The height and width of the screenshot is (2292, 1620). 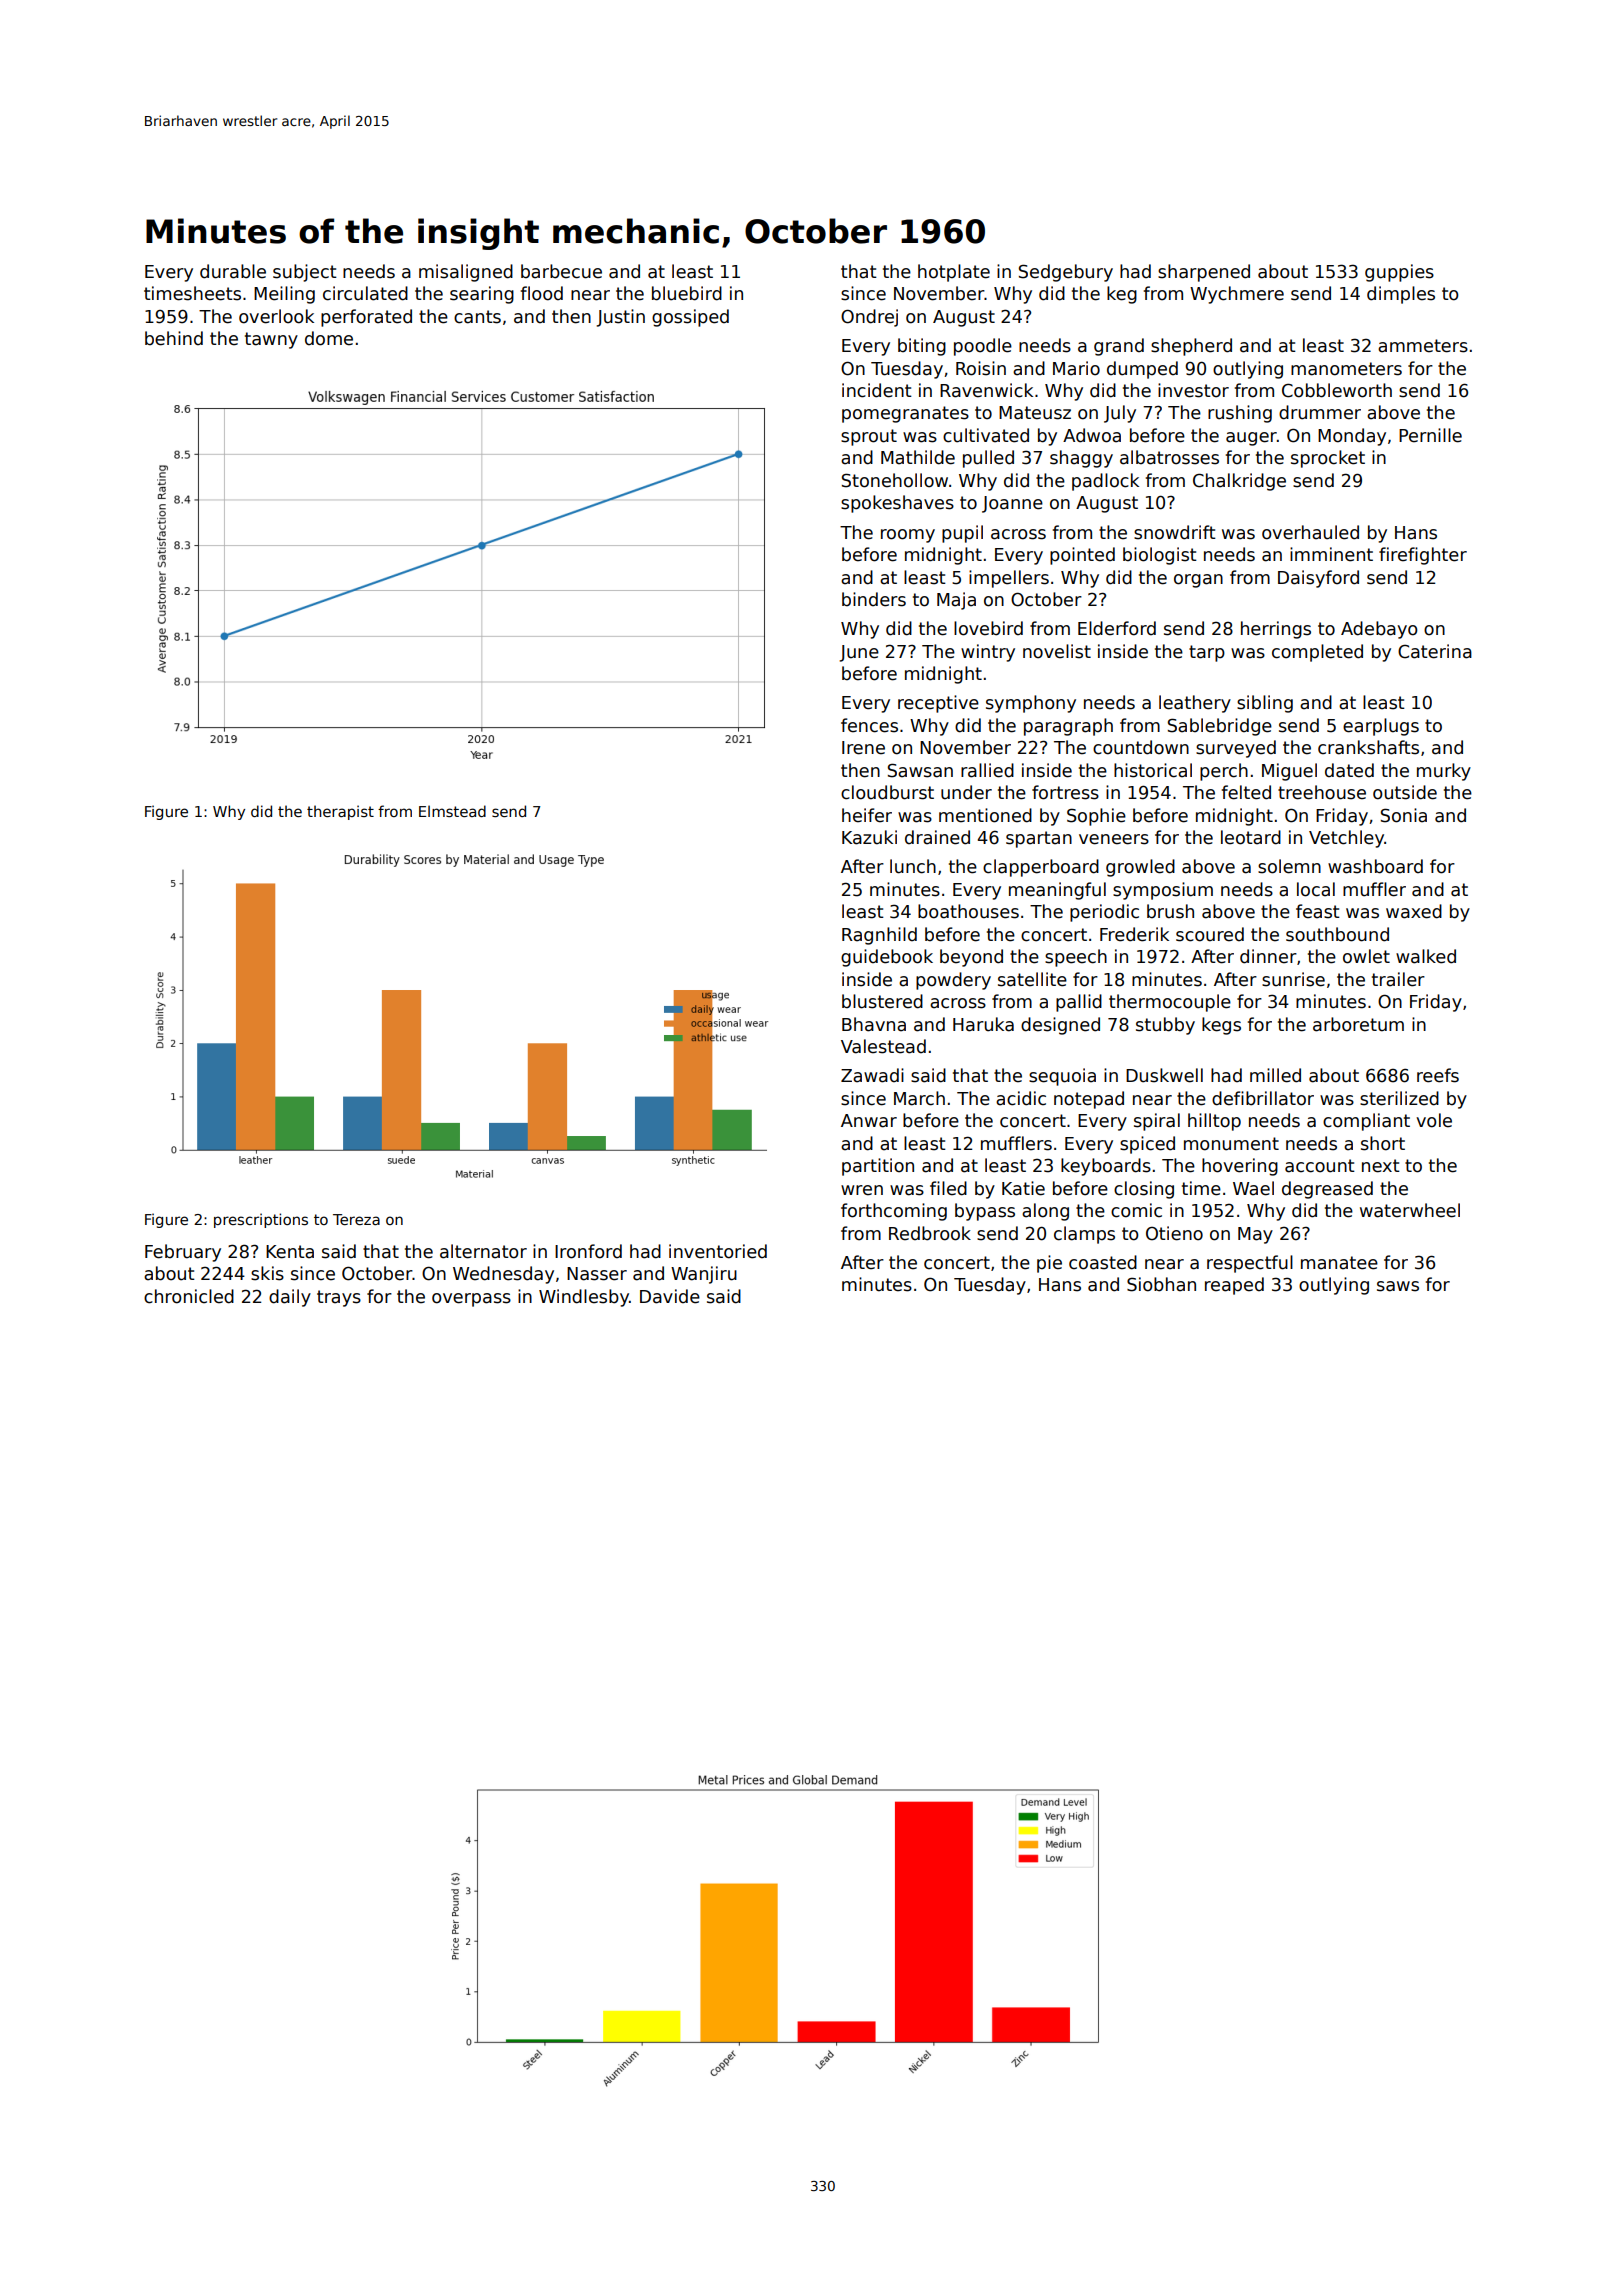 I want to click on Miguel, so click(x=1289, y=772).
